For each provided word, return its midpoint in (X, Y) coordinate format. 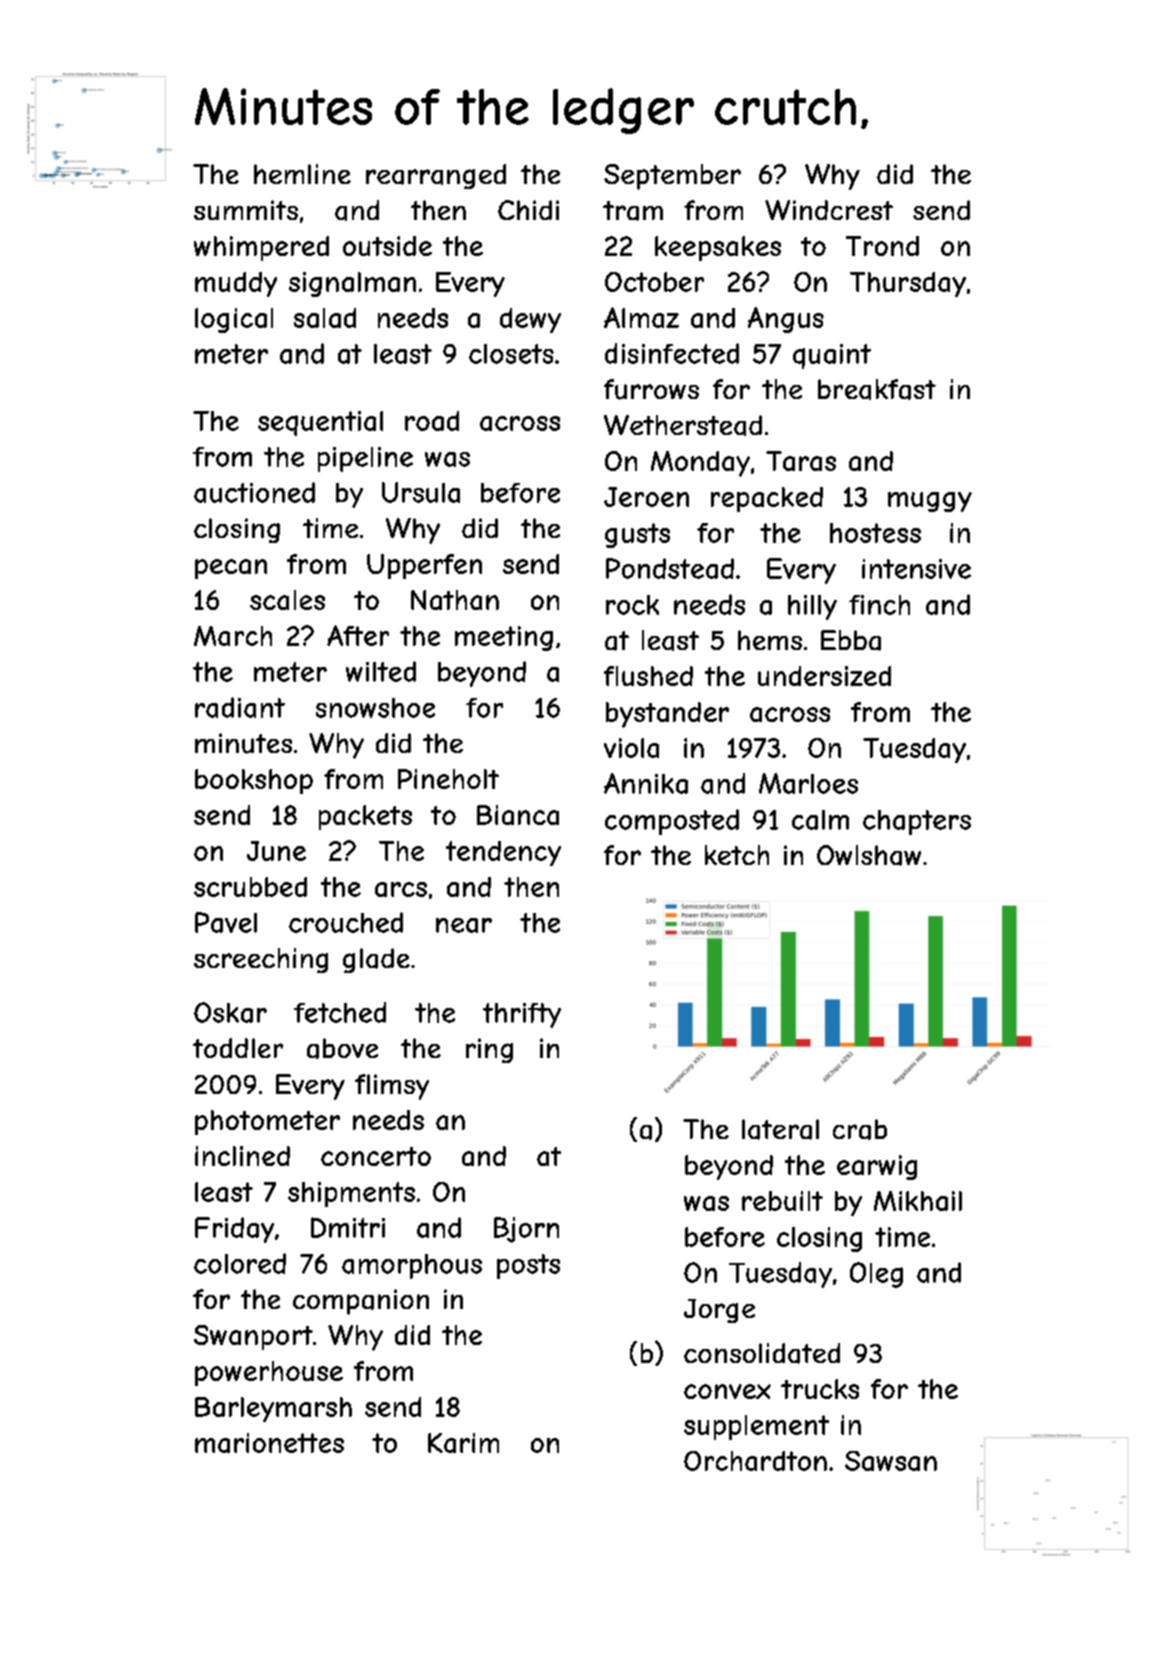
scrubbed (250, 887)
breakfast (877, 389)
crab (860, 1129)
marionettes (269, 1443)
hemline (302, 174)
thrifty (522, 1015)
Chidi (528, 210)
